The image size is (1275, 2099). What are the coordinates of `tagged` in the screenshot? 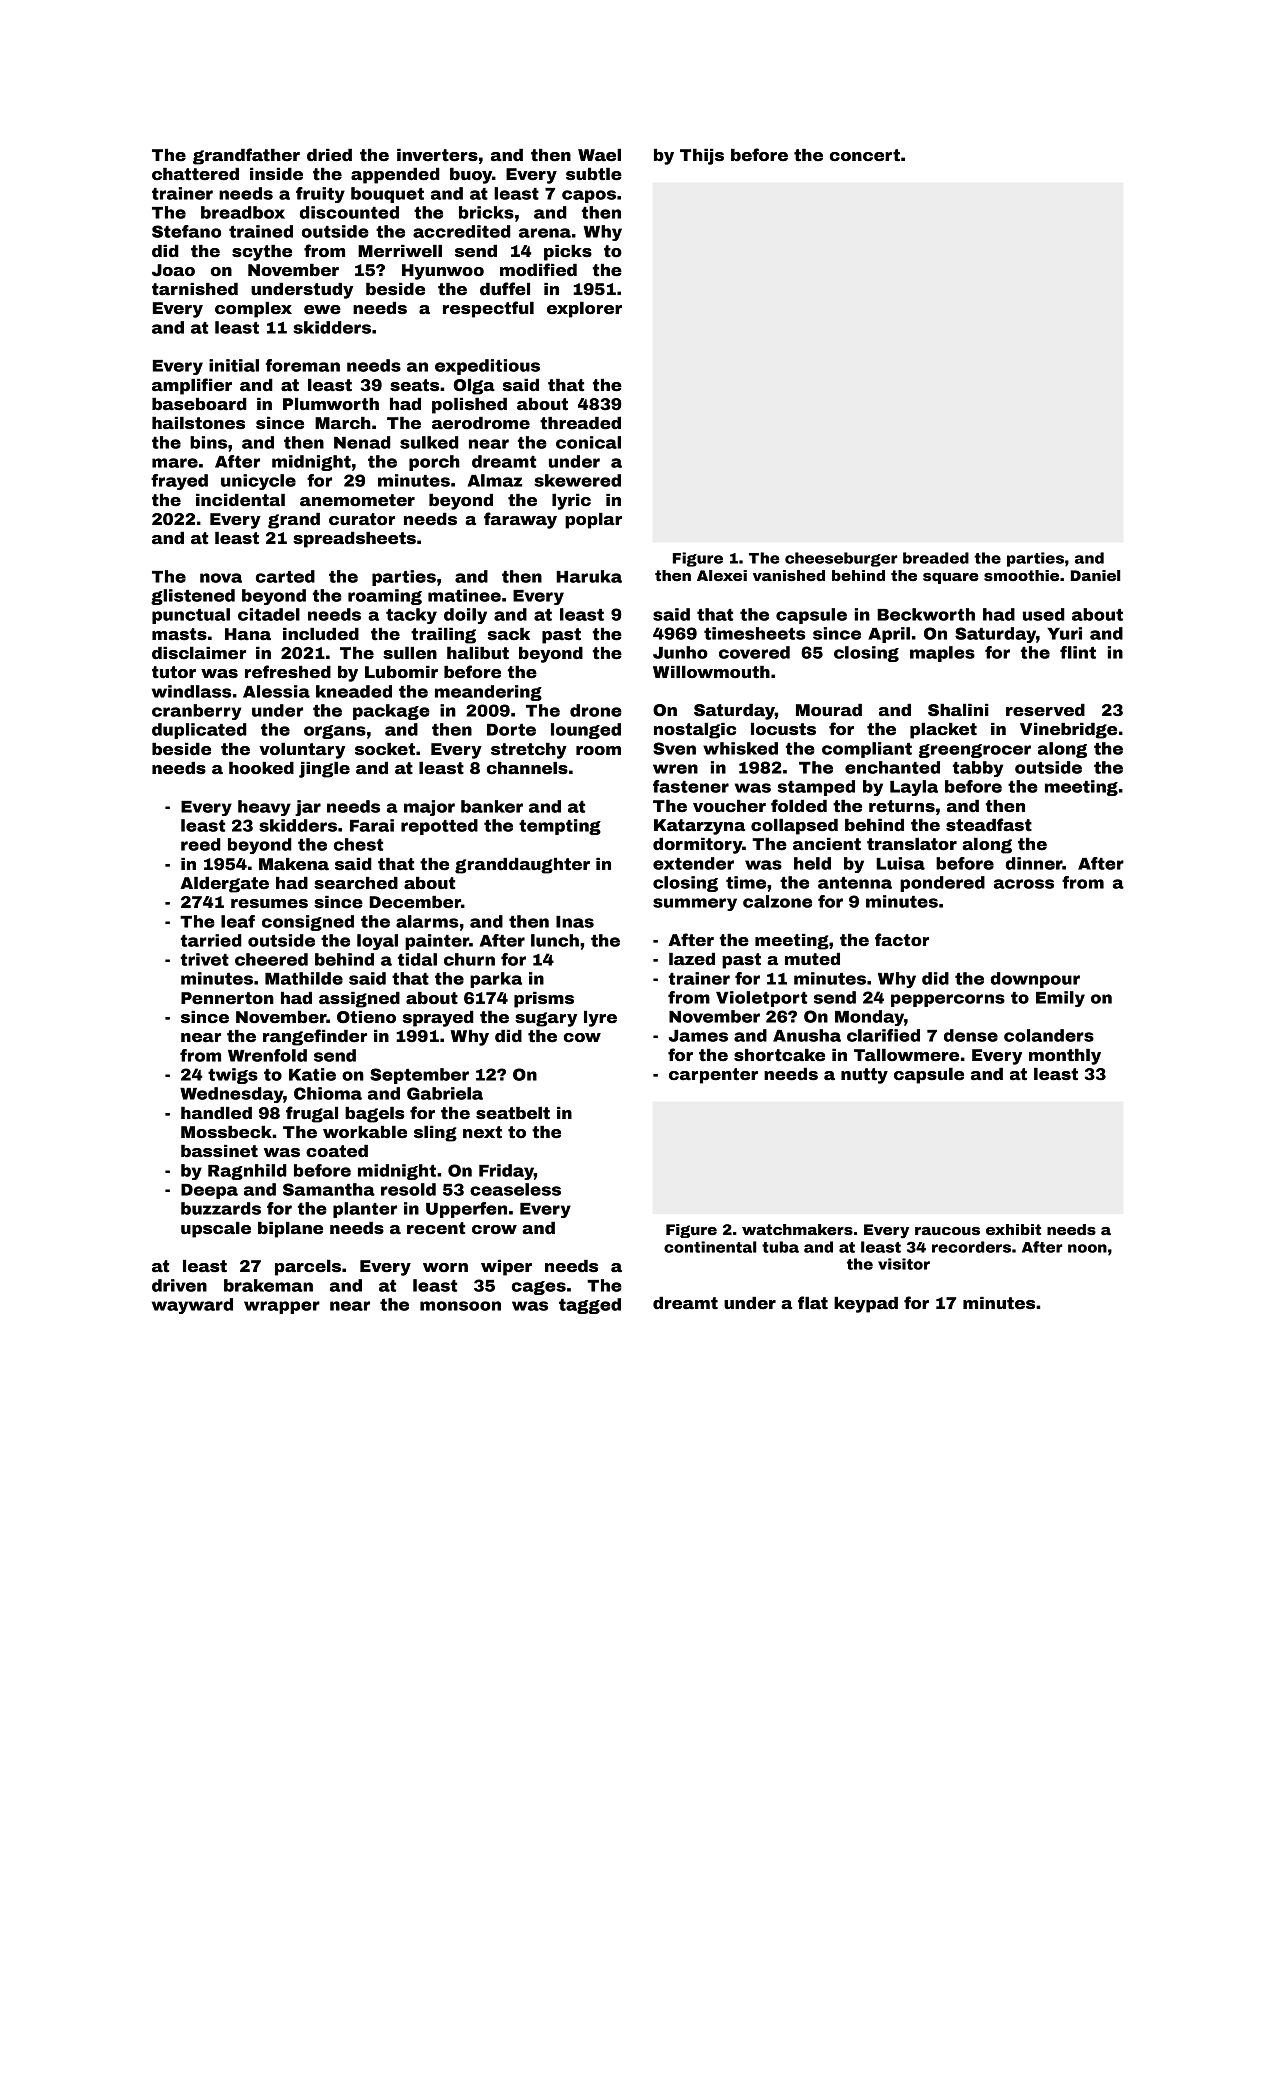 It's located at (590, 1306).
